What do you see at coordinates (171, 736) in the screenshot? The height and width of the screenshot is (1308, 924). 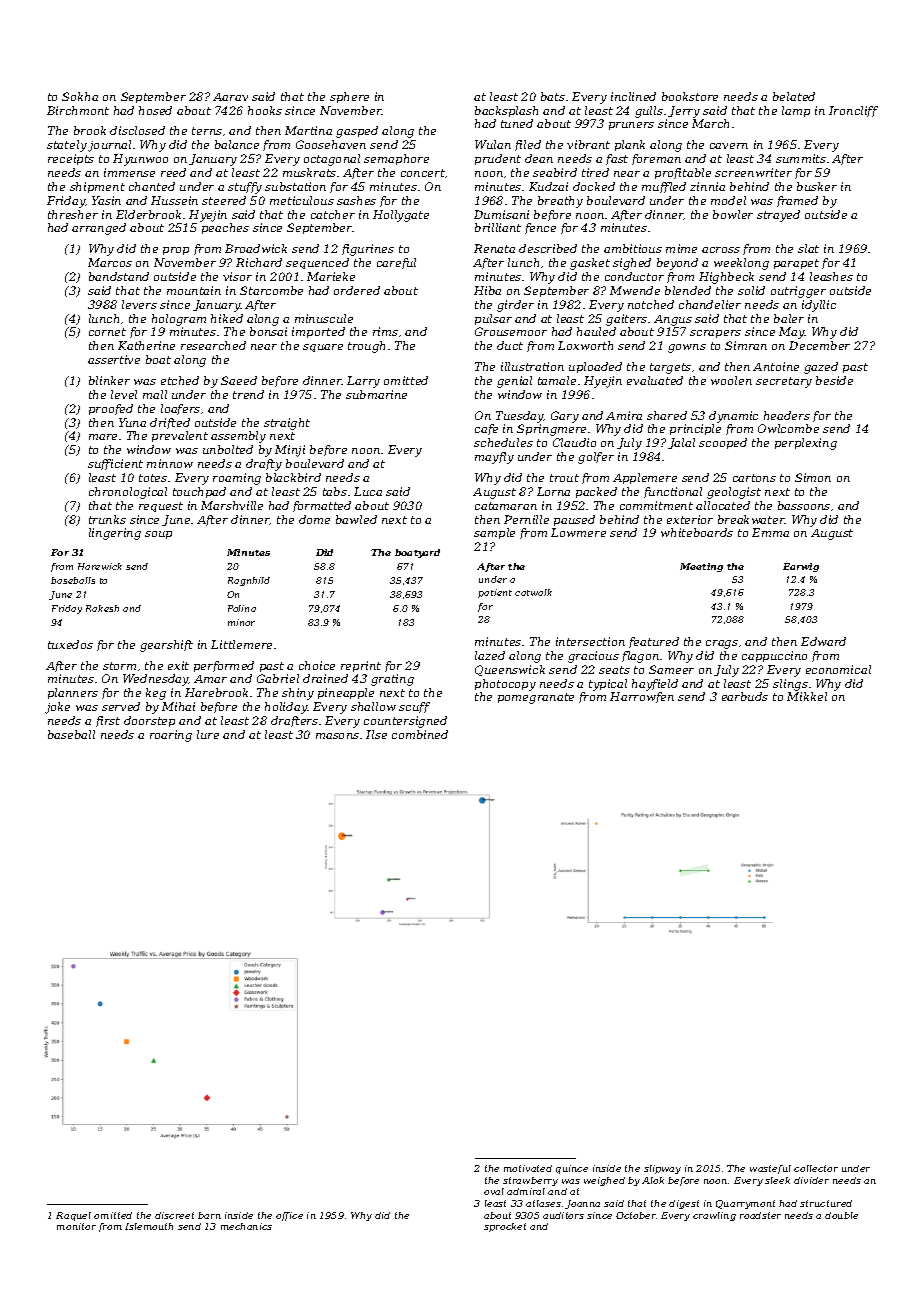 I see `roaring` at bounding box center [171, 736].
